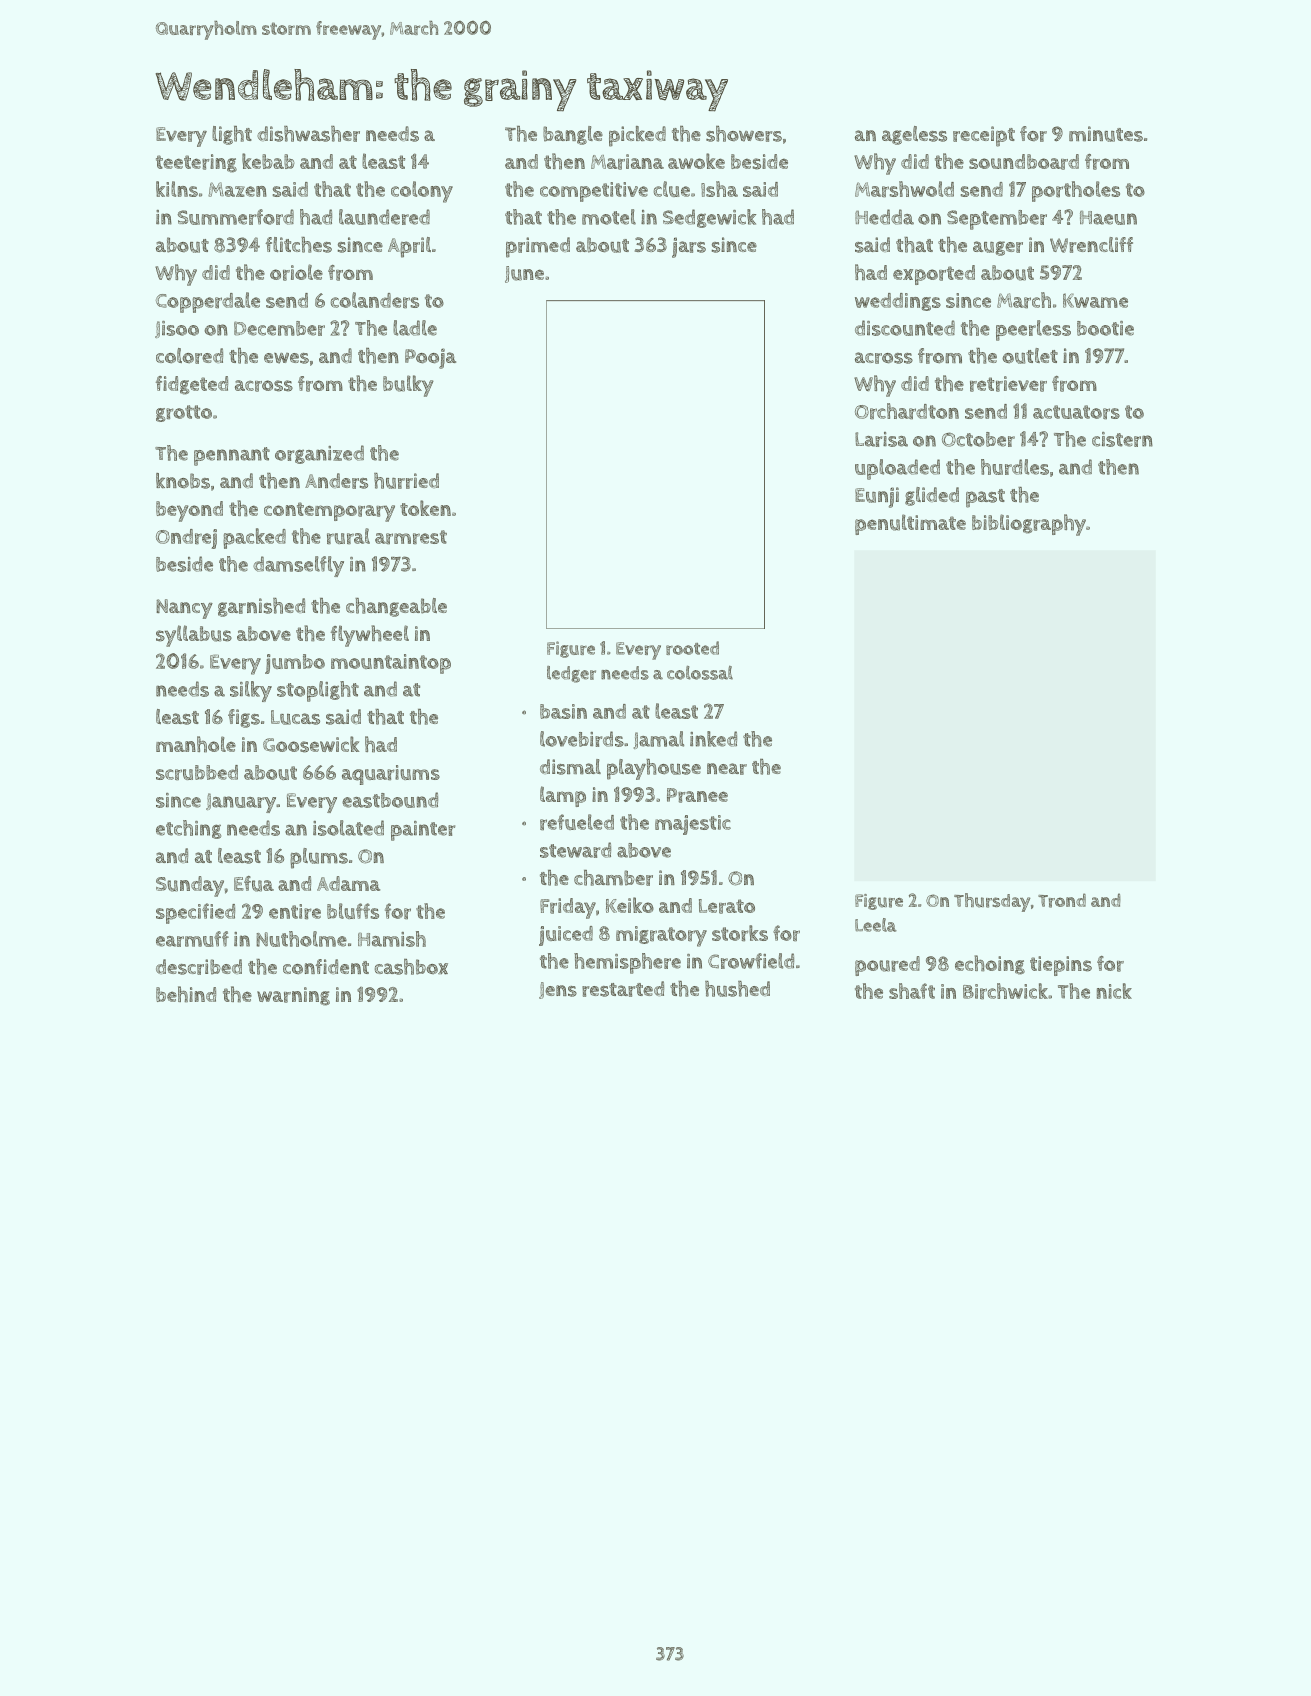  What do you see at coordinates (1062, 900) in the page?
I see `Trond` at bounding box center [1062, 900].
